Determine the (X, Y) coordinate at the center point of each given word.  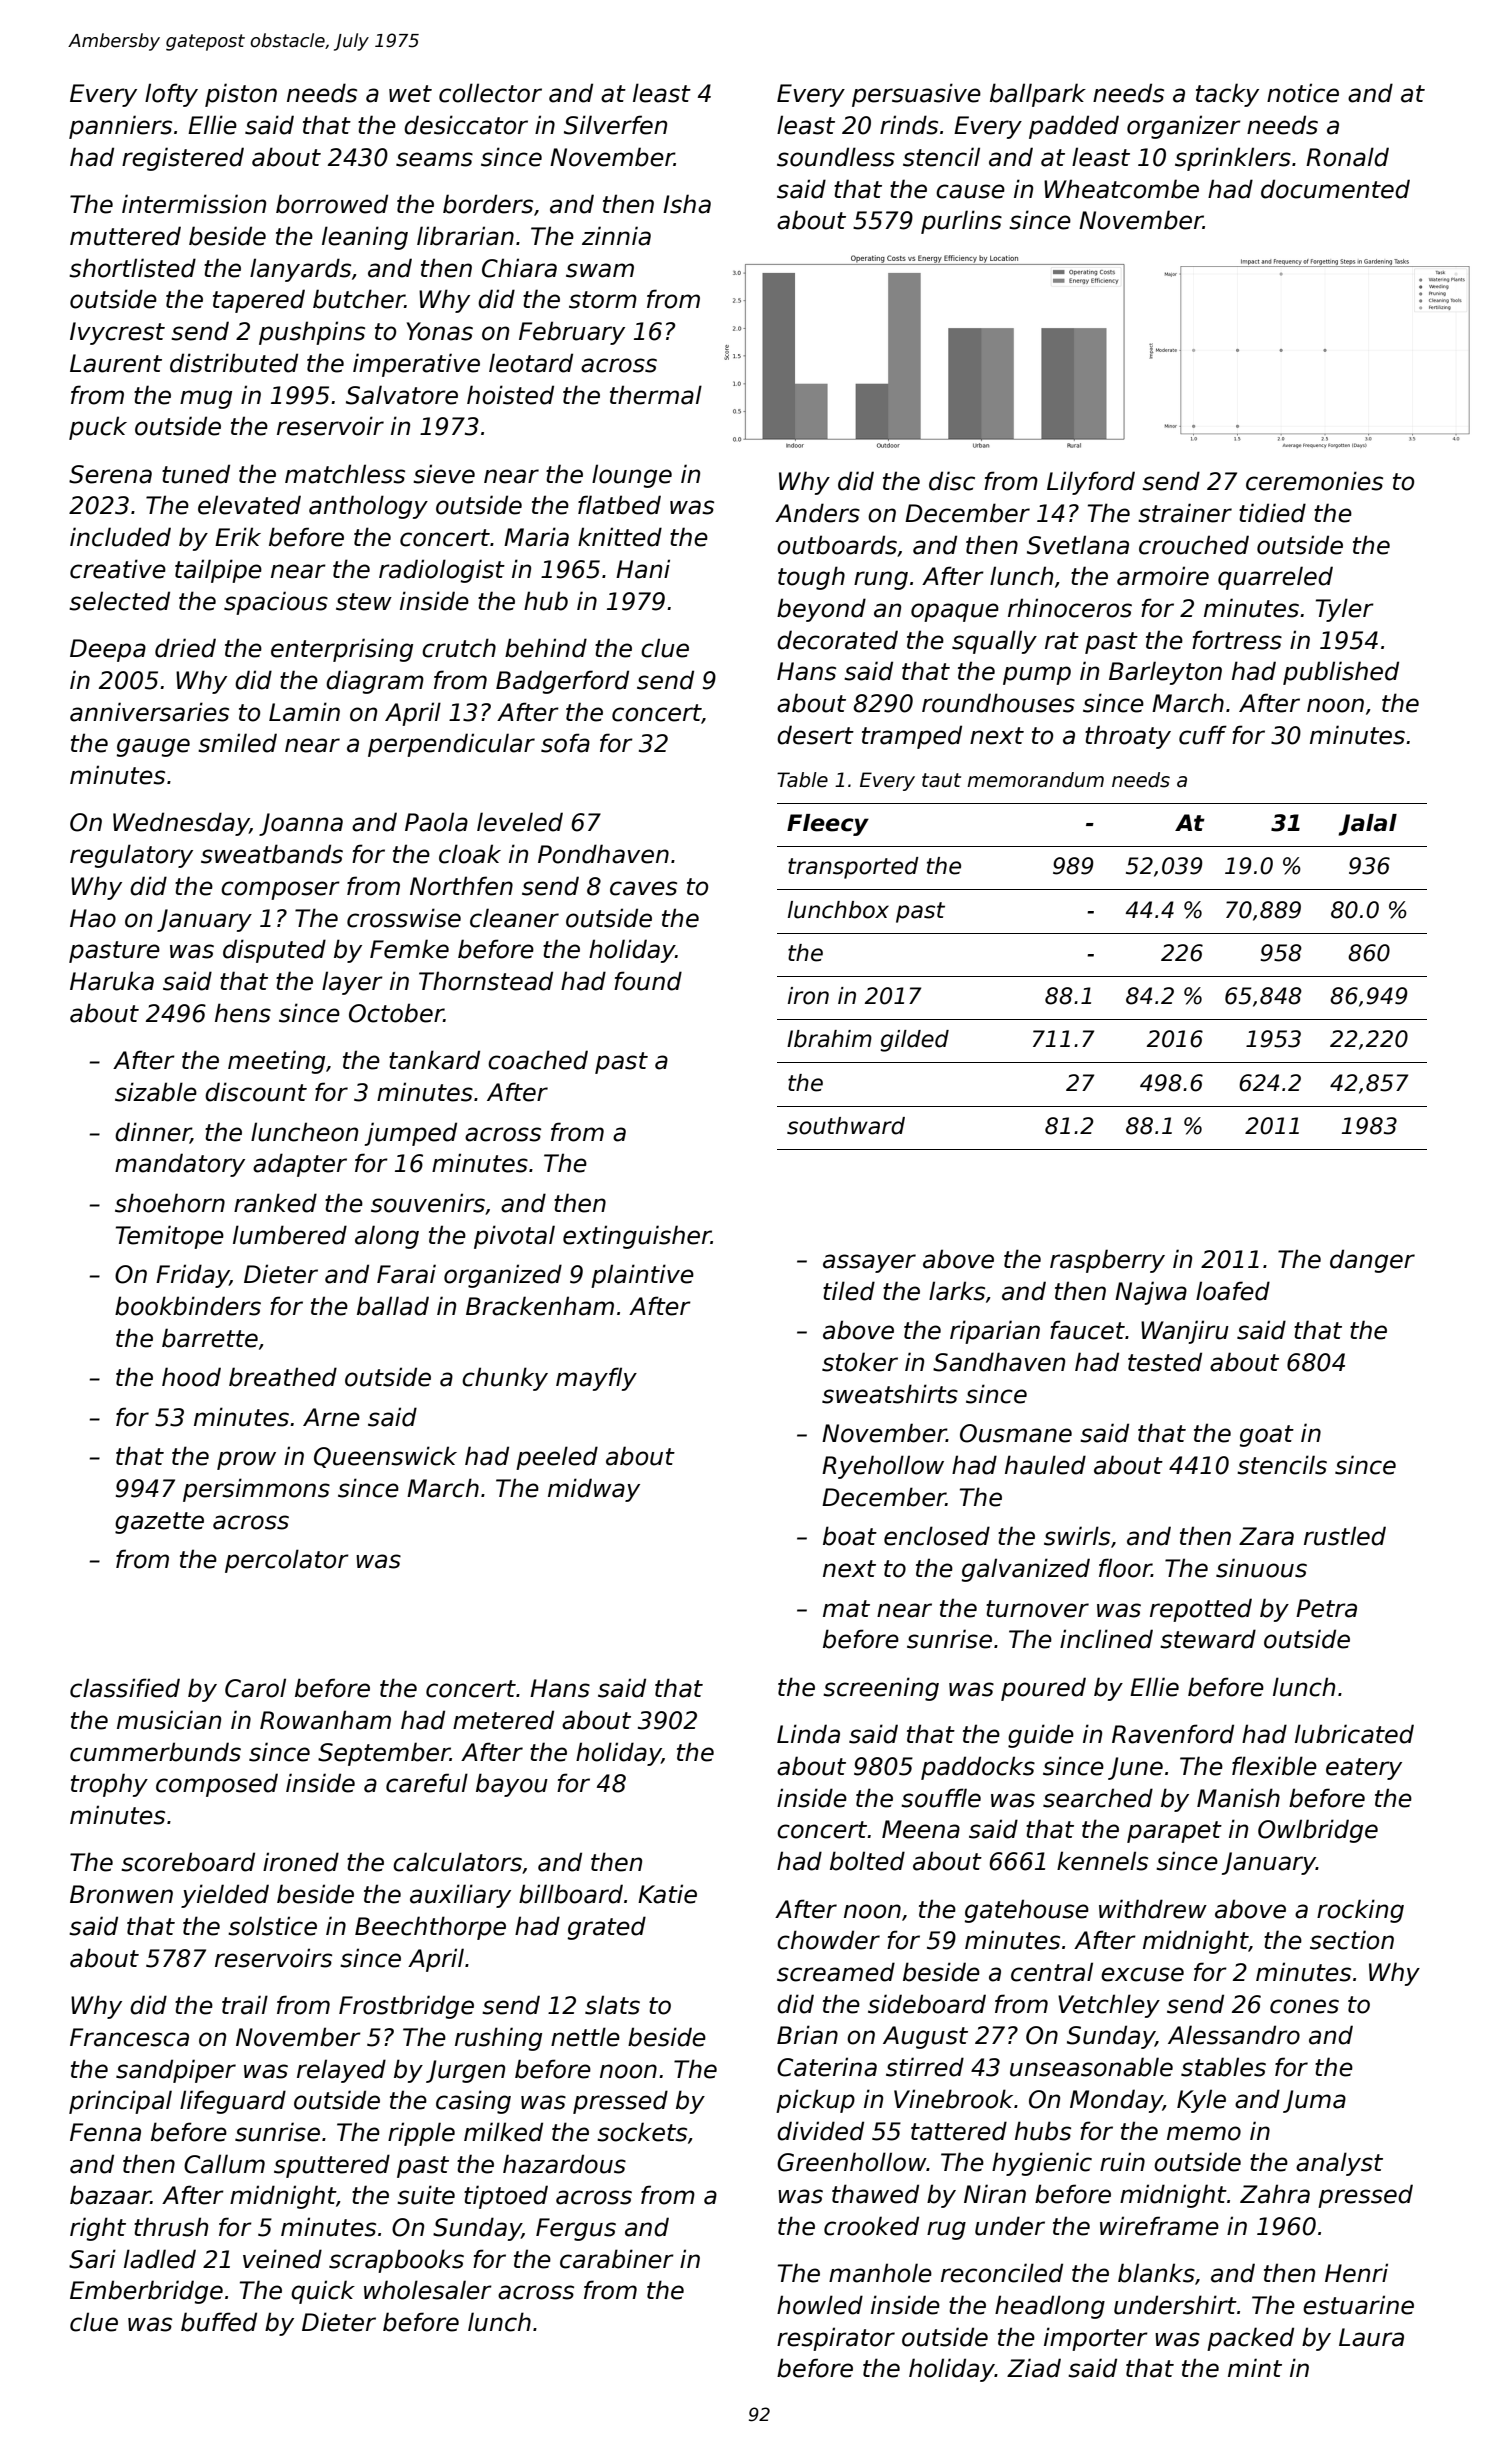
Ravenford (1173, 1734)
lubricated (1354, 1734)
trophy (109, 1785)
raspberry (1107, 1261)
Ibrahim (829, 1039)
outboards (837, 545)
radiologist (442, 571)
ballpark (1038, 95)
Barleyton (1165, 673)
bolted (867, 1861)
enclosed (937, 1536)
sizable (156, 1092)
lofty (171, 95)
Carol (255, 1688)
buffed (219, 2322)
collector (490, 93)
